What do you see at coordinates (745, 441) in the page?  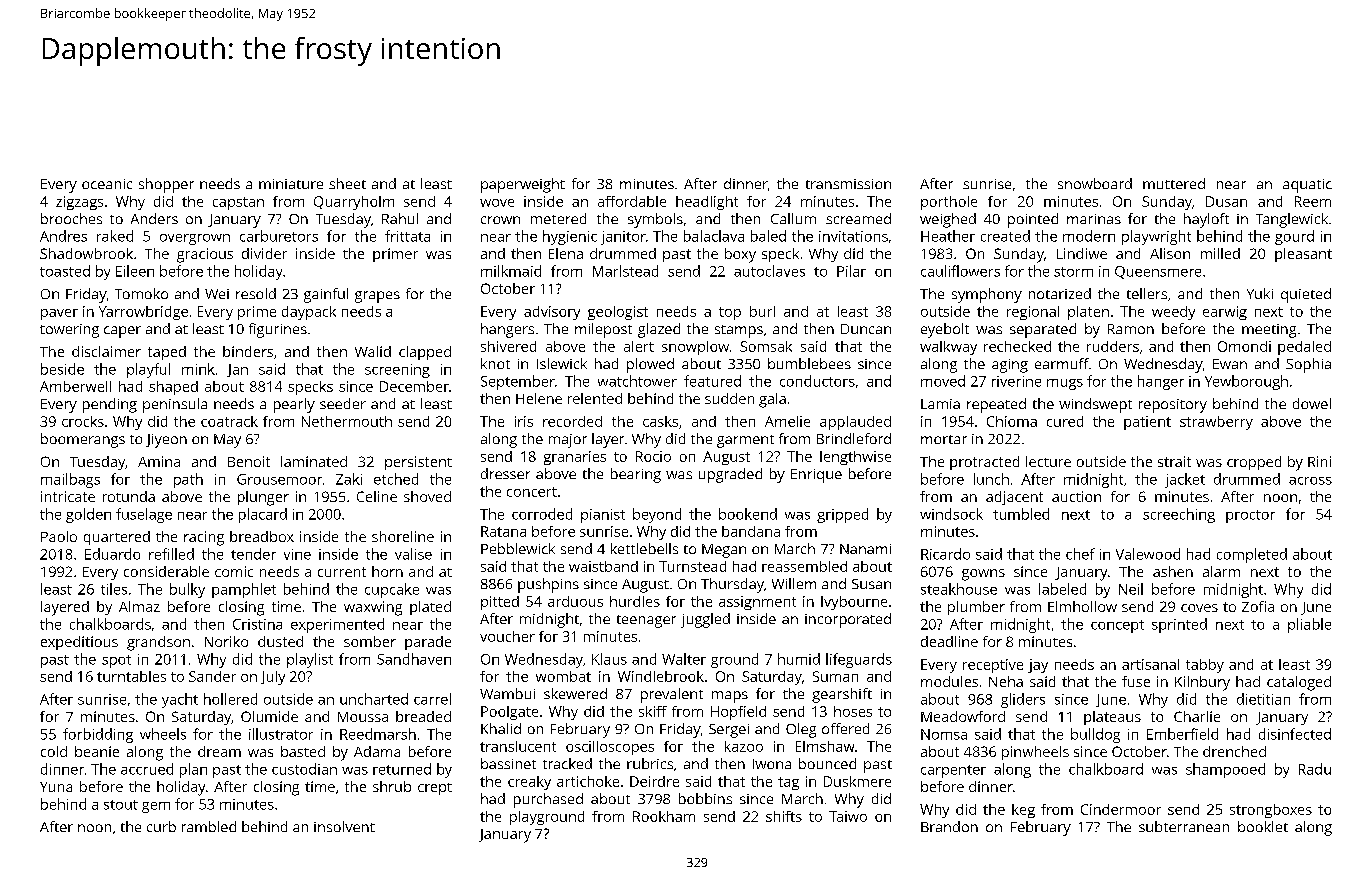 I see `garment` at bounding box center [745, 441].
